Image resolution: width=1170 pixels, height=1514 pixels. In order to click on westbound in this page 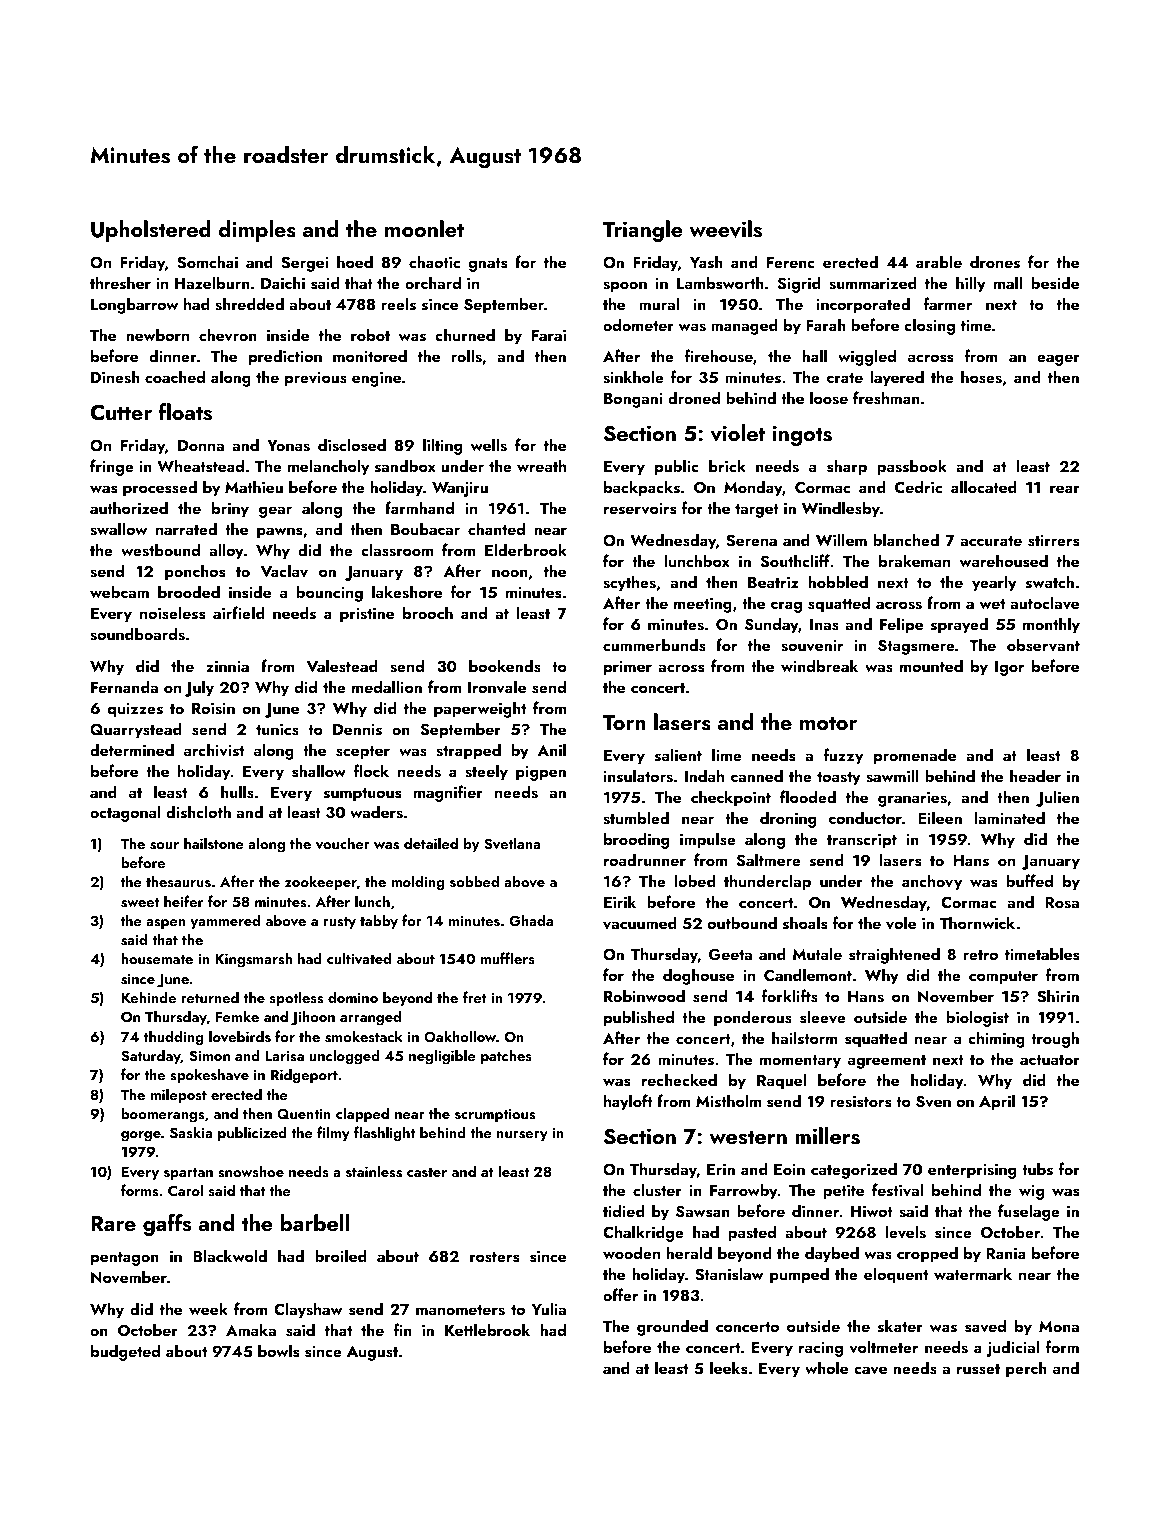, I will do `click(160, 550)`.
